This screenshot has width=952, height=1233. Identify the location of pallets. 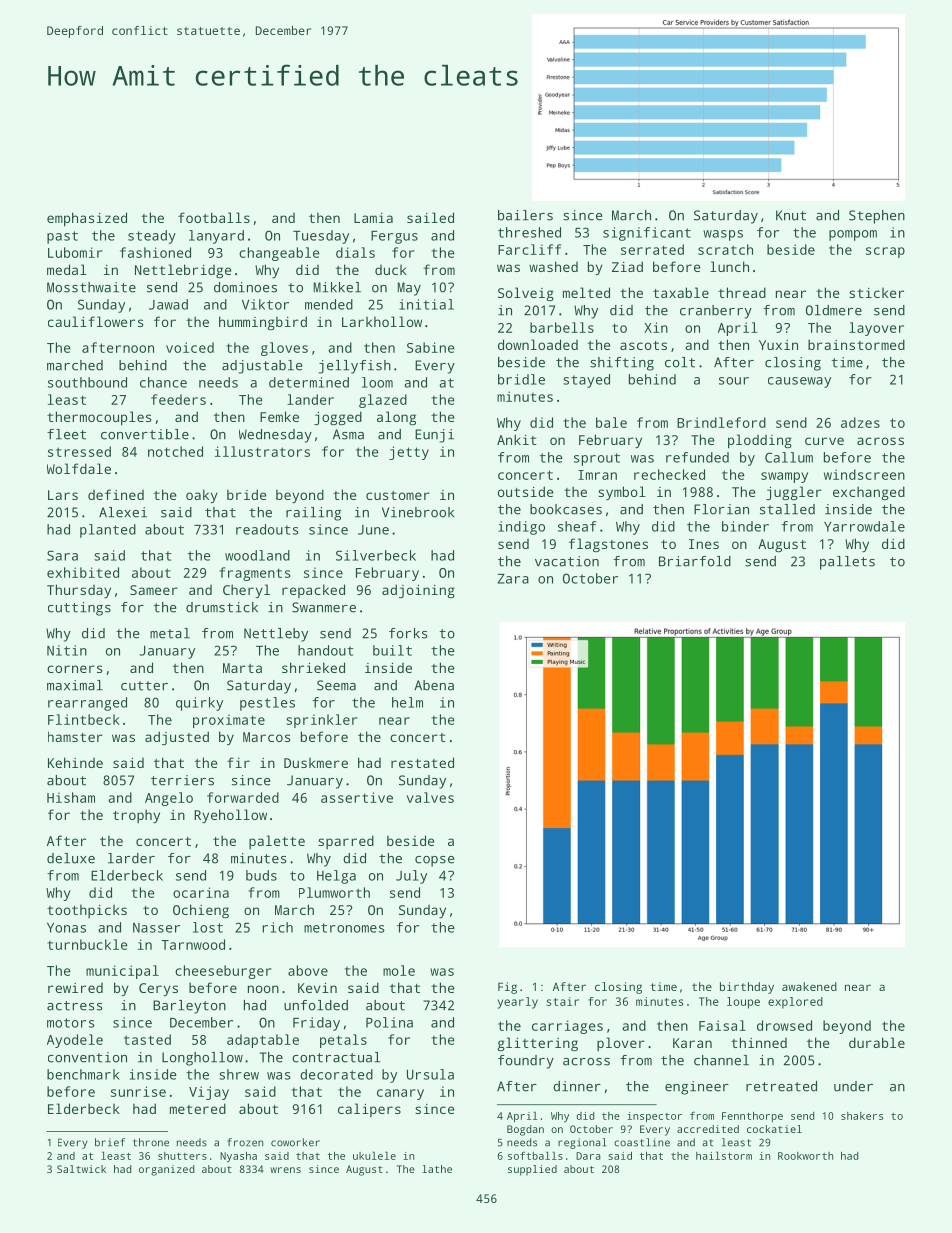
(847, 563).
